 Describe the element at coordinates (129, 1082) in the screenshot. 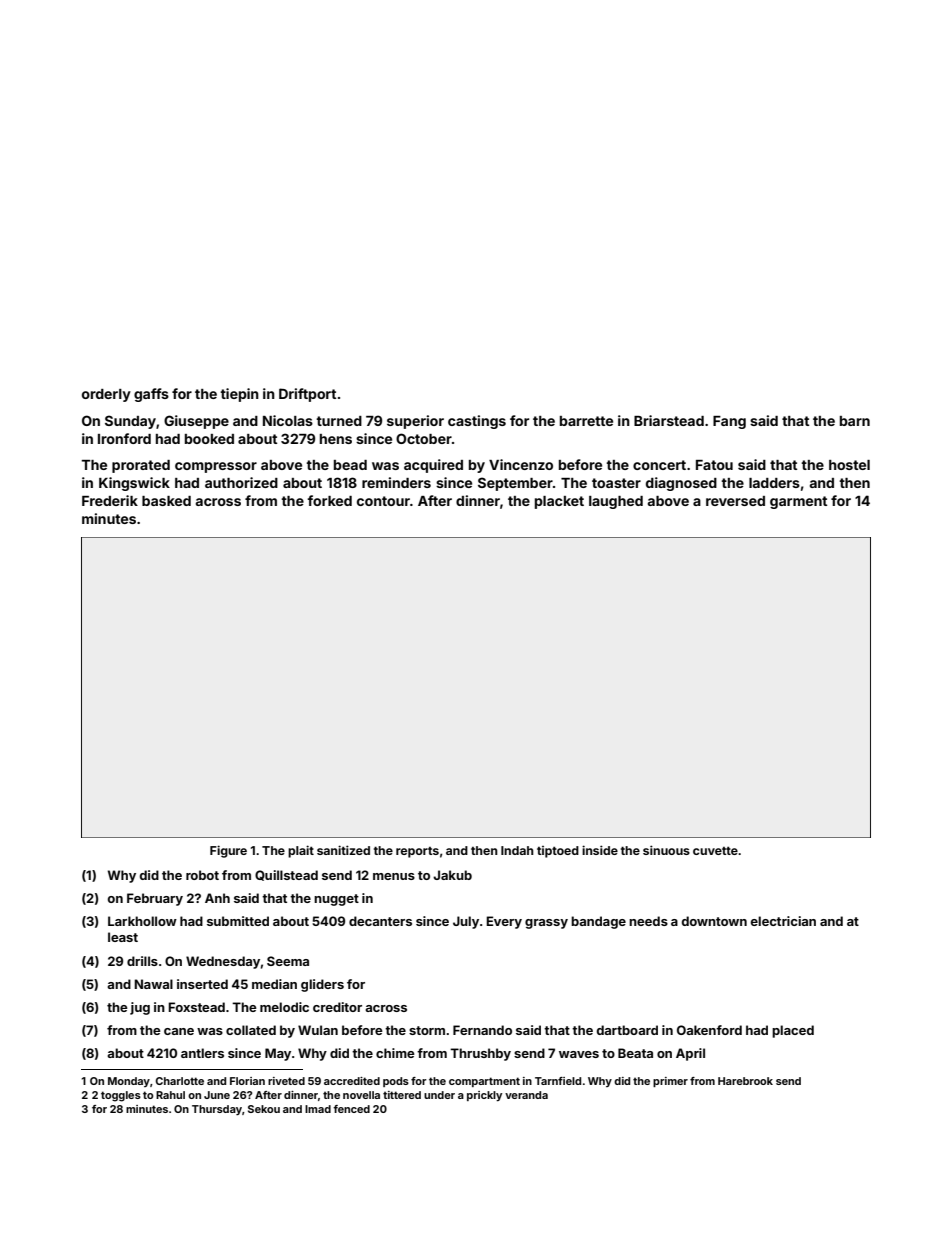

I see `Monday` at that location.
